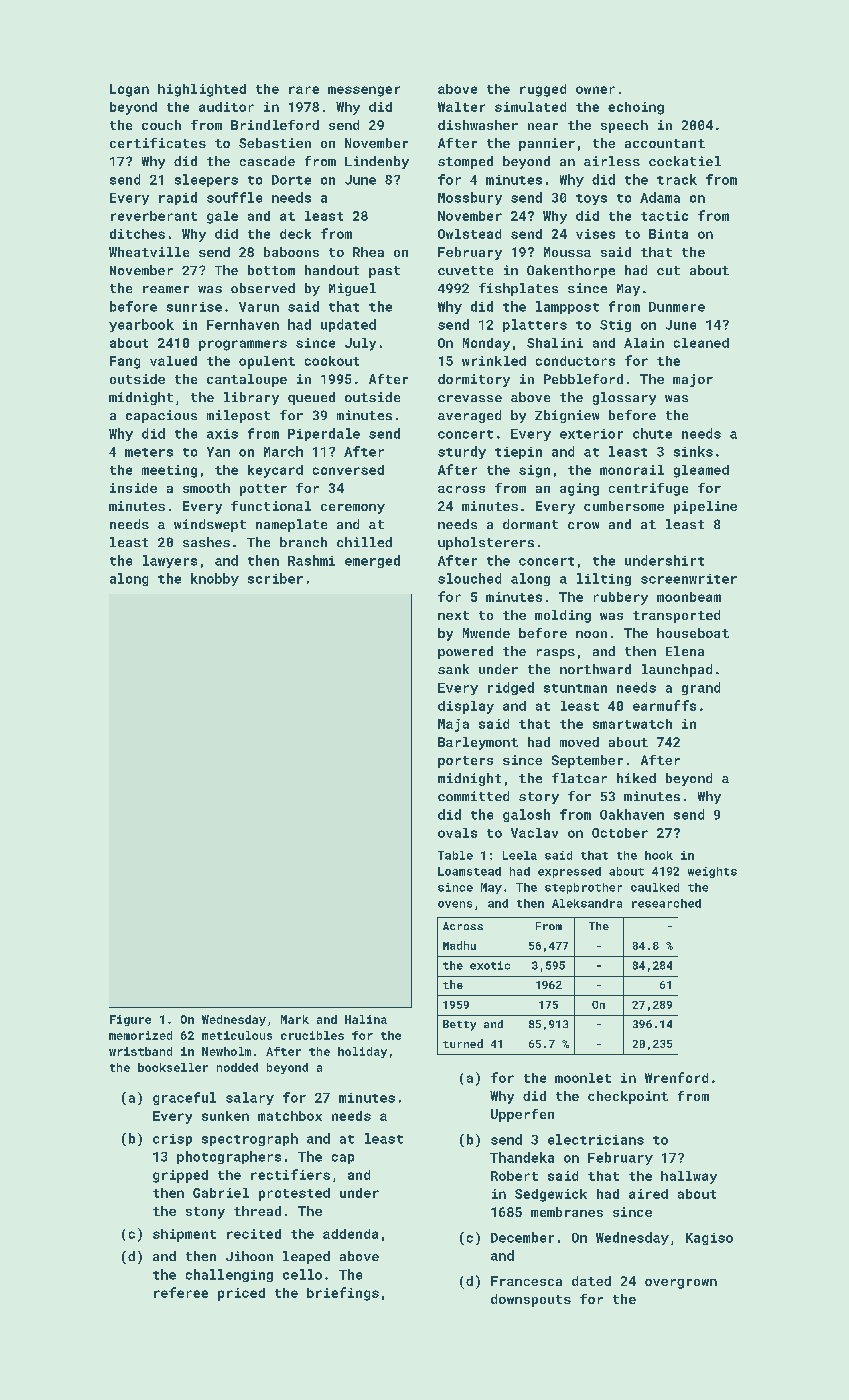  I want to click on pipeline, so click(705, 507).
